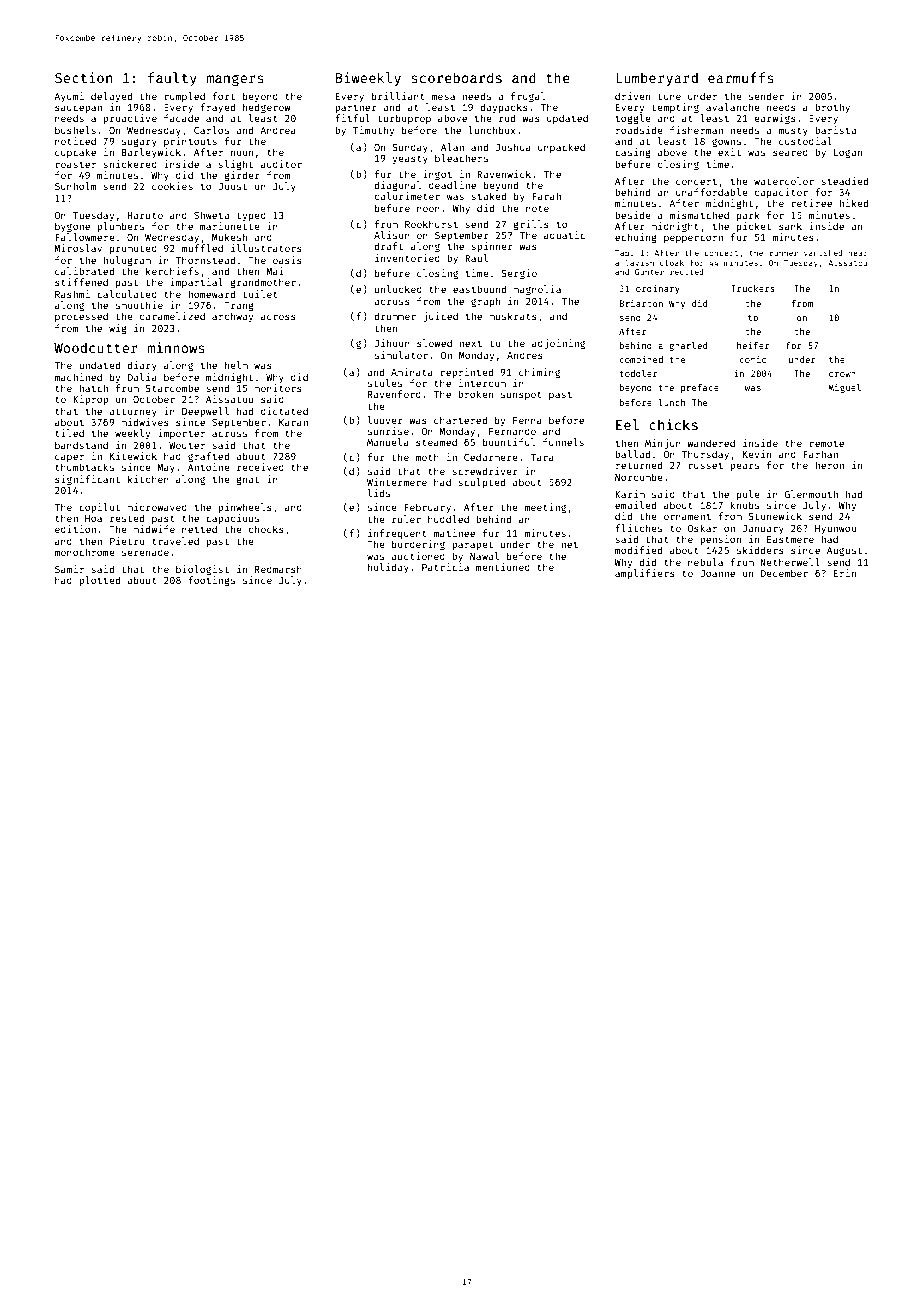 This screenshot has height=1308, width=924. I want to click on Section, so click(83, 77).
